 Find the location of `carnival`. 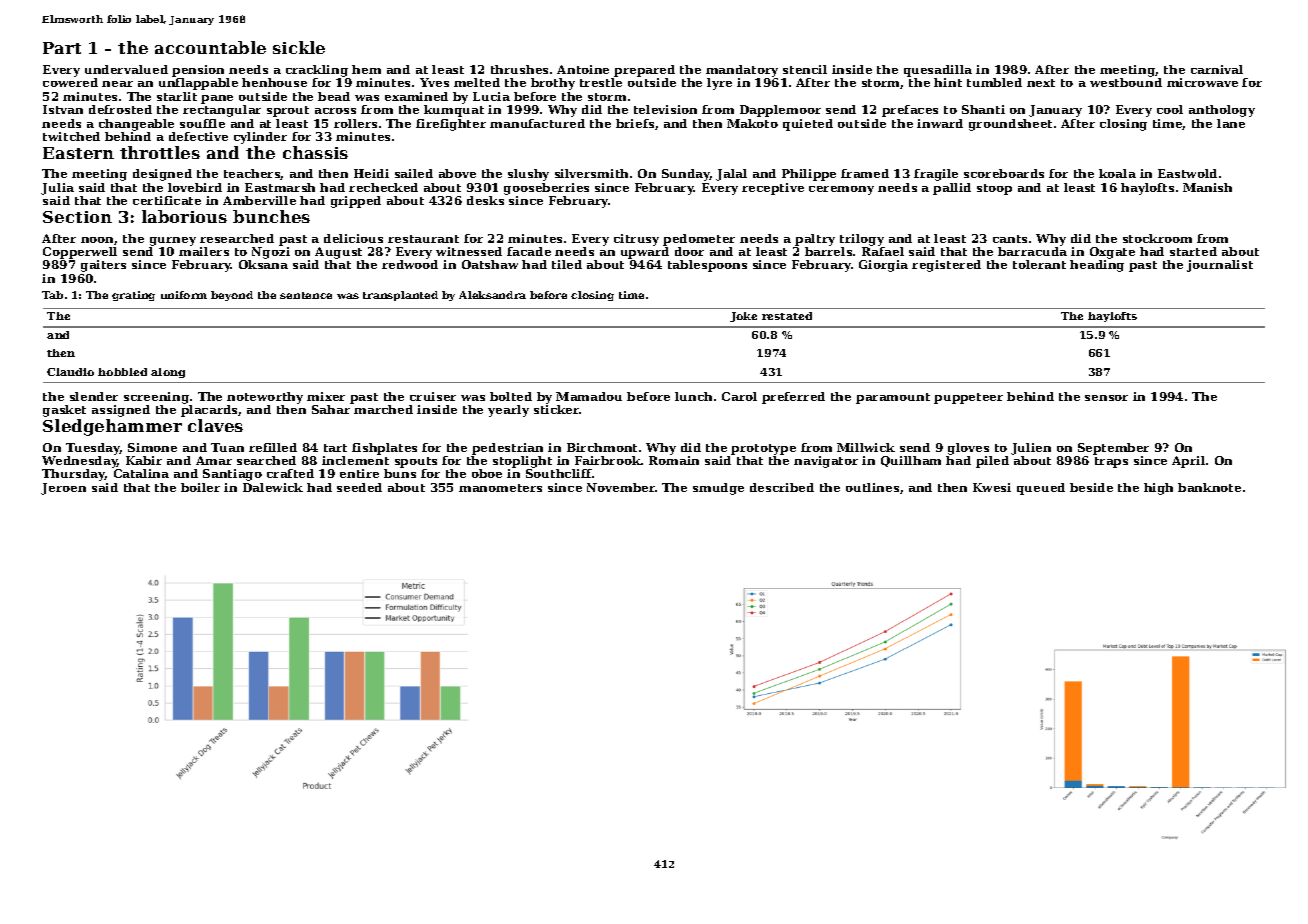

carnival is located at coordinates (1217, 69).
